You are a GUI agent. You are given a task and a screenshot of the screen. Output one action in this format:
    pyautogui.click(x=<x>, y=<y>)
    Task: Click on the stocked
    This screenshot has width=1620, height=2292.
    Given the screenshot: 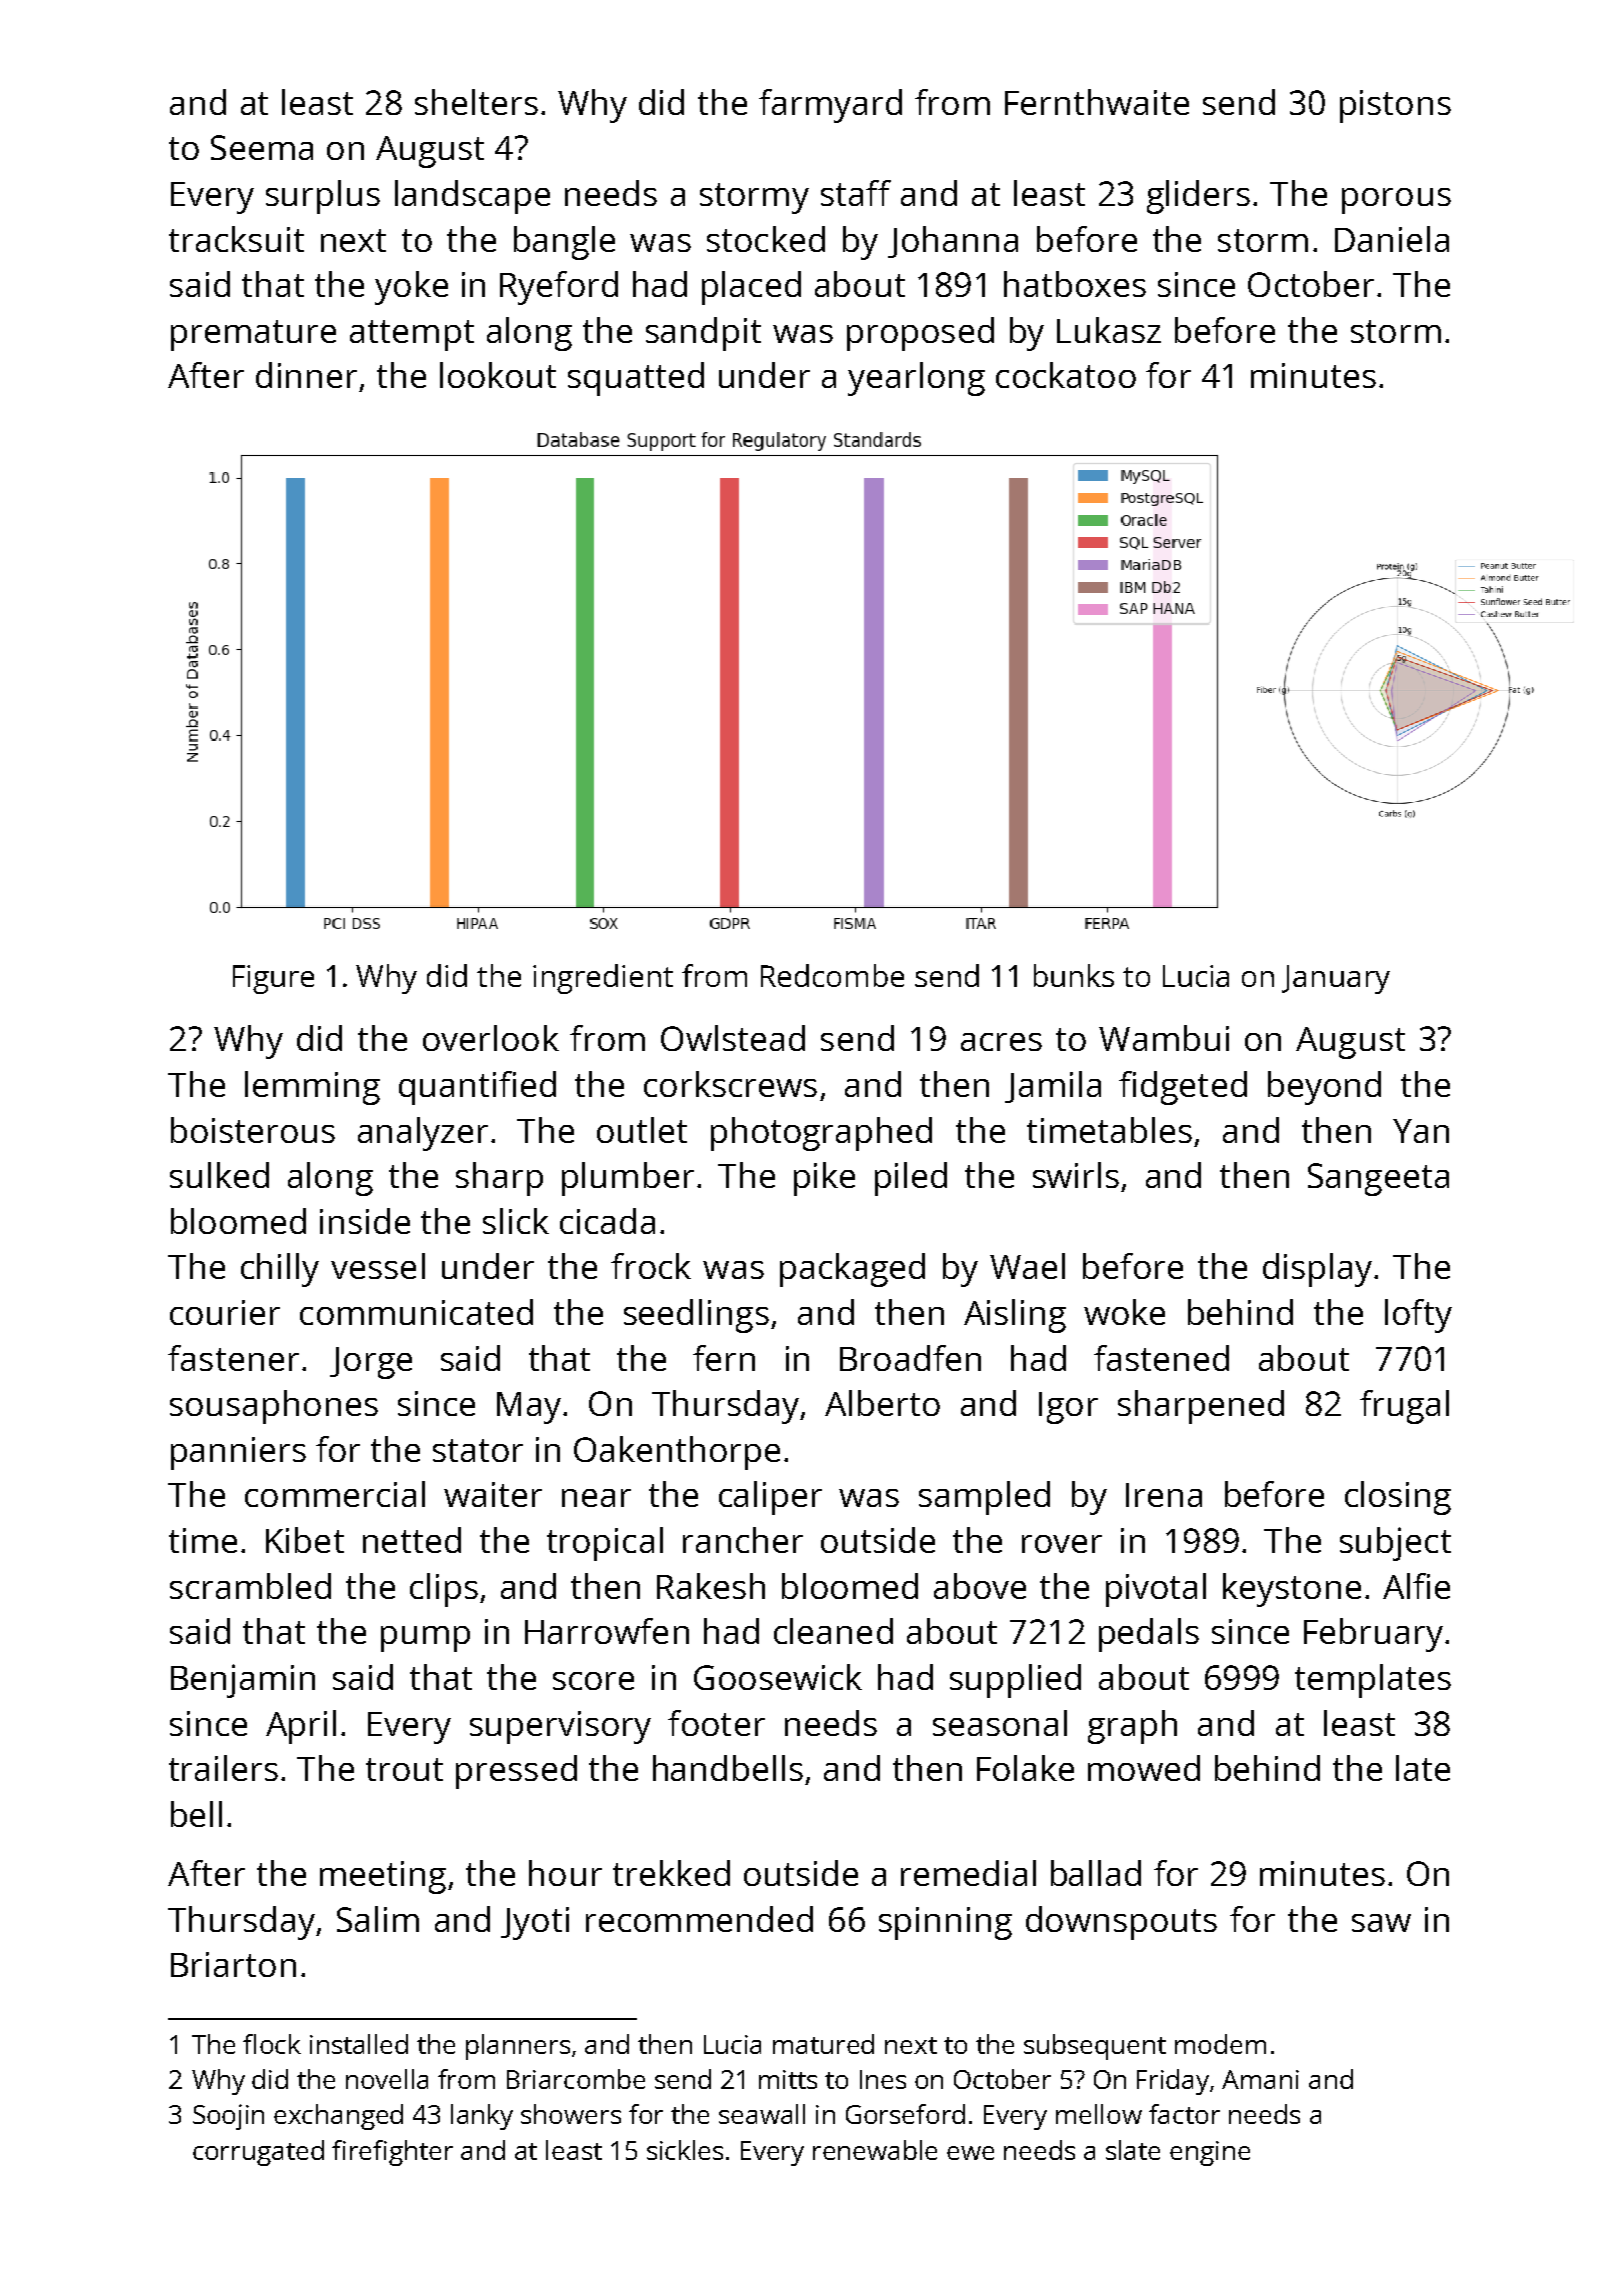 What is the action you would take?
    pyautogui.click(x=766, y=239)
